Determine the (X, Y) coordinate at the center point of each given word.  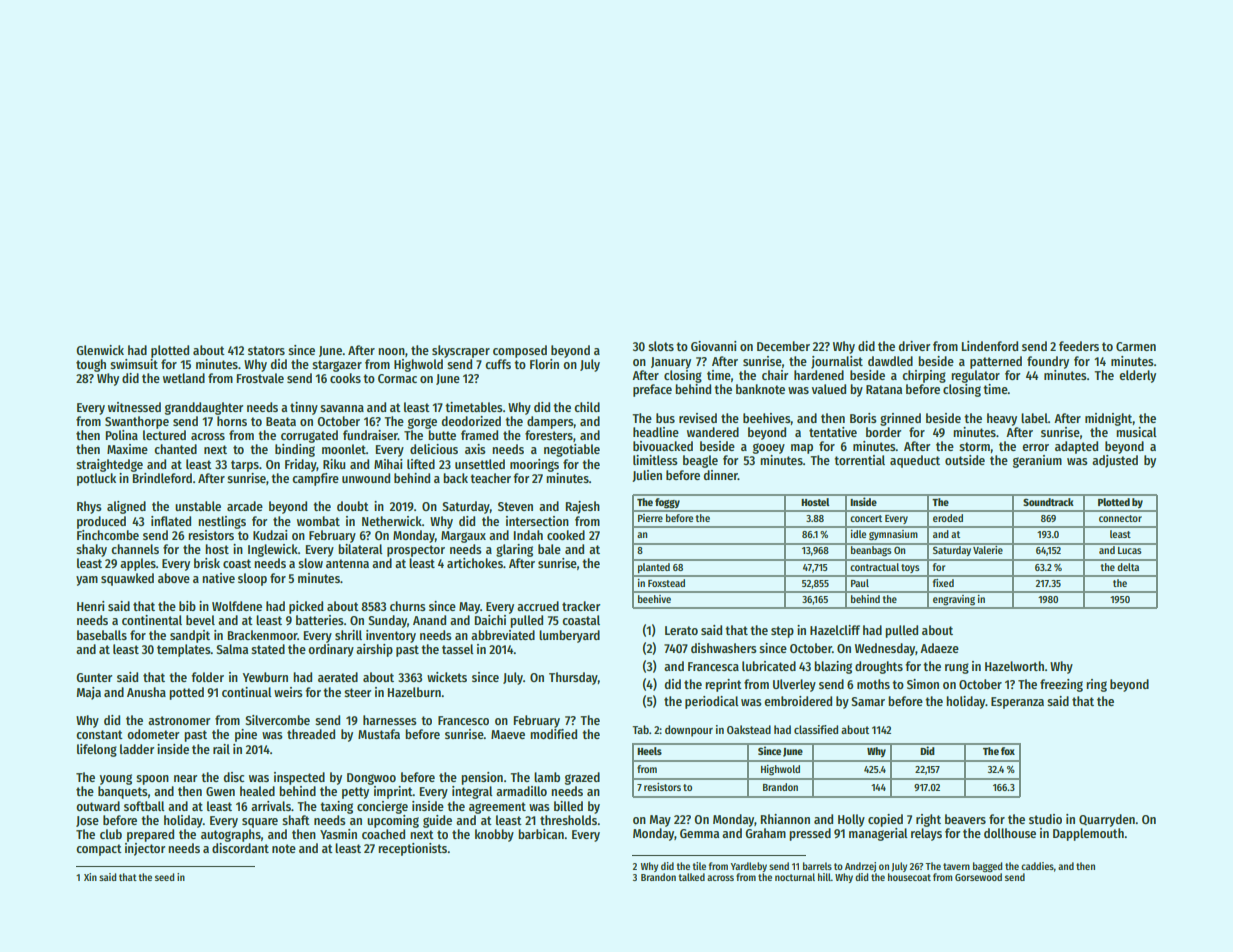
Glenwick (100, 350)
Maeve (508, 734)
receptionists (412, 849)
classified (816, 729)
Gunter (94, 677)
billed (568, 806)
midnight (1109, 419)
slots (661, 346)
